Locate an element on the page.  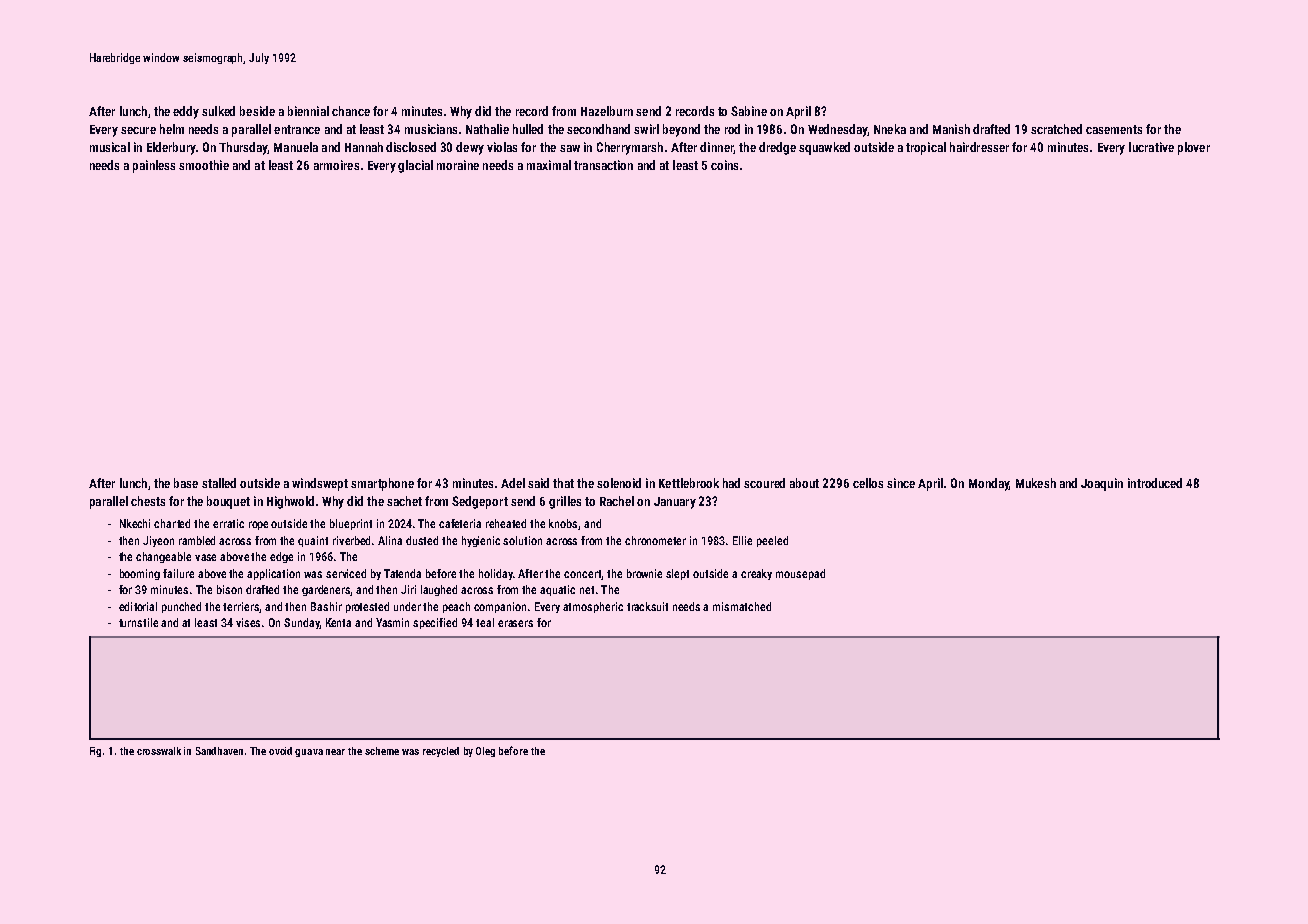
Sabine is located at coordinates (749, 111).
